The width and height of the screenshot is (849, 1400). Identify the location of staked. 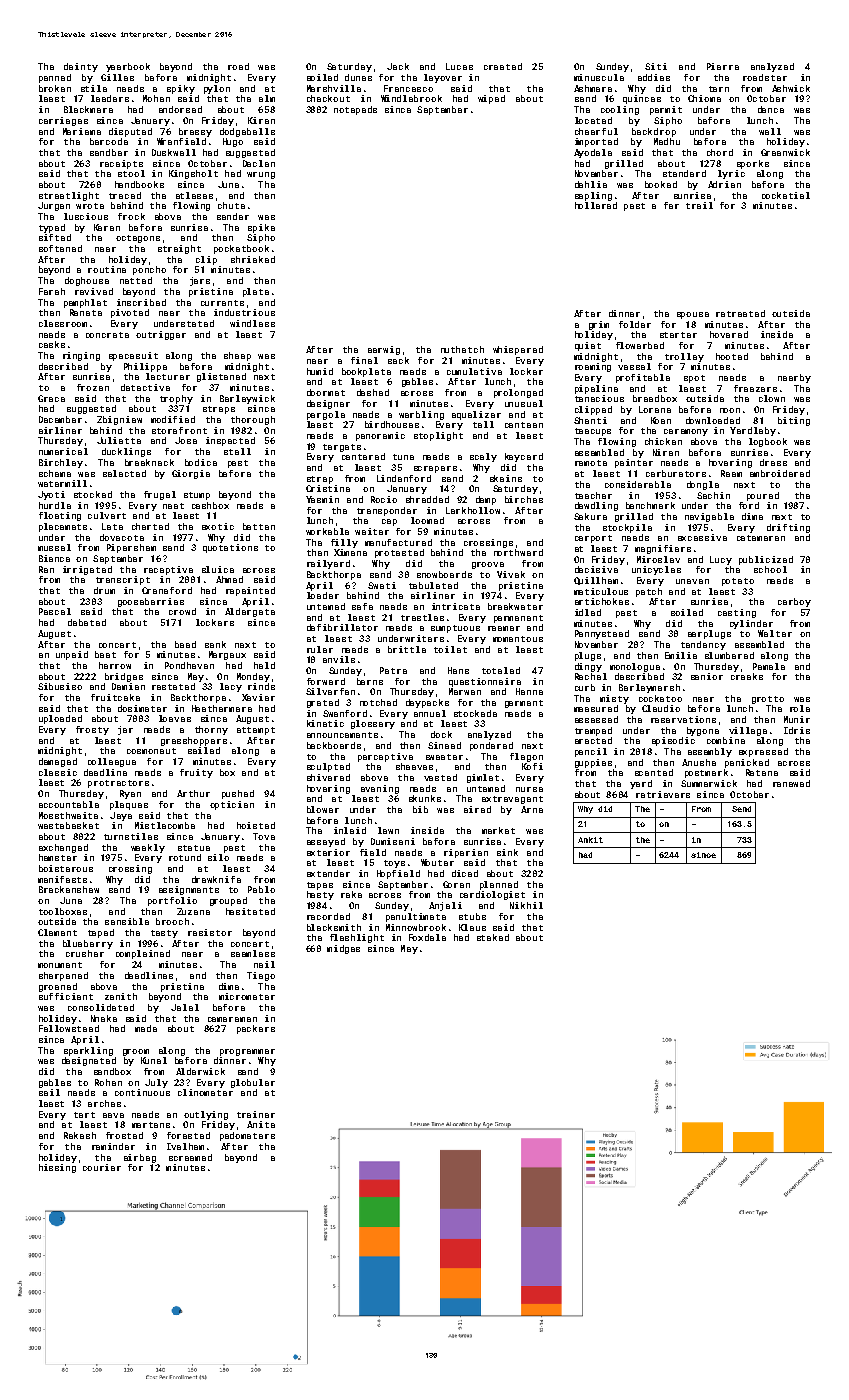
(493, 937).
